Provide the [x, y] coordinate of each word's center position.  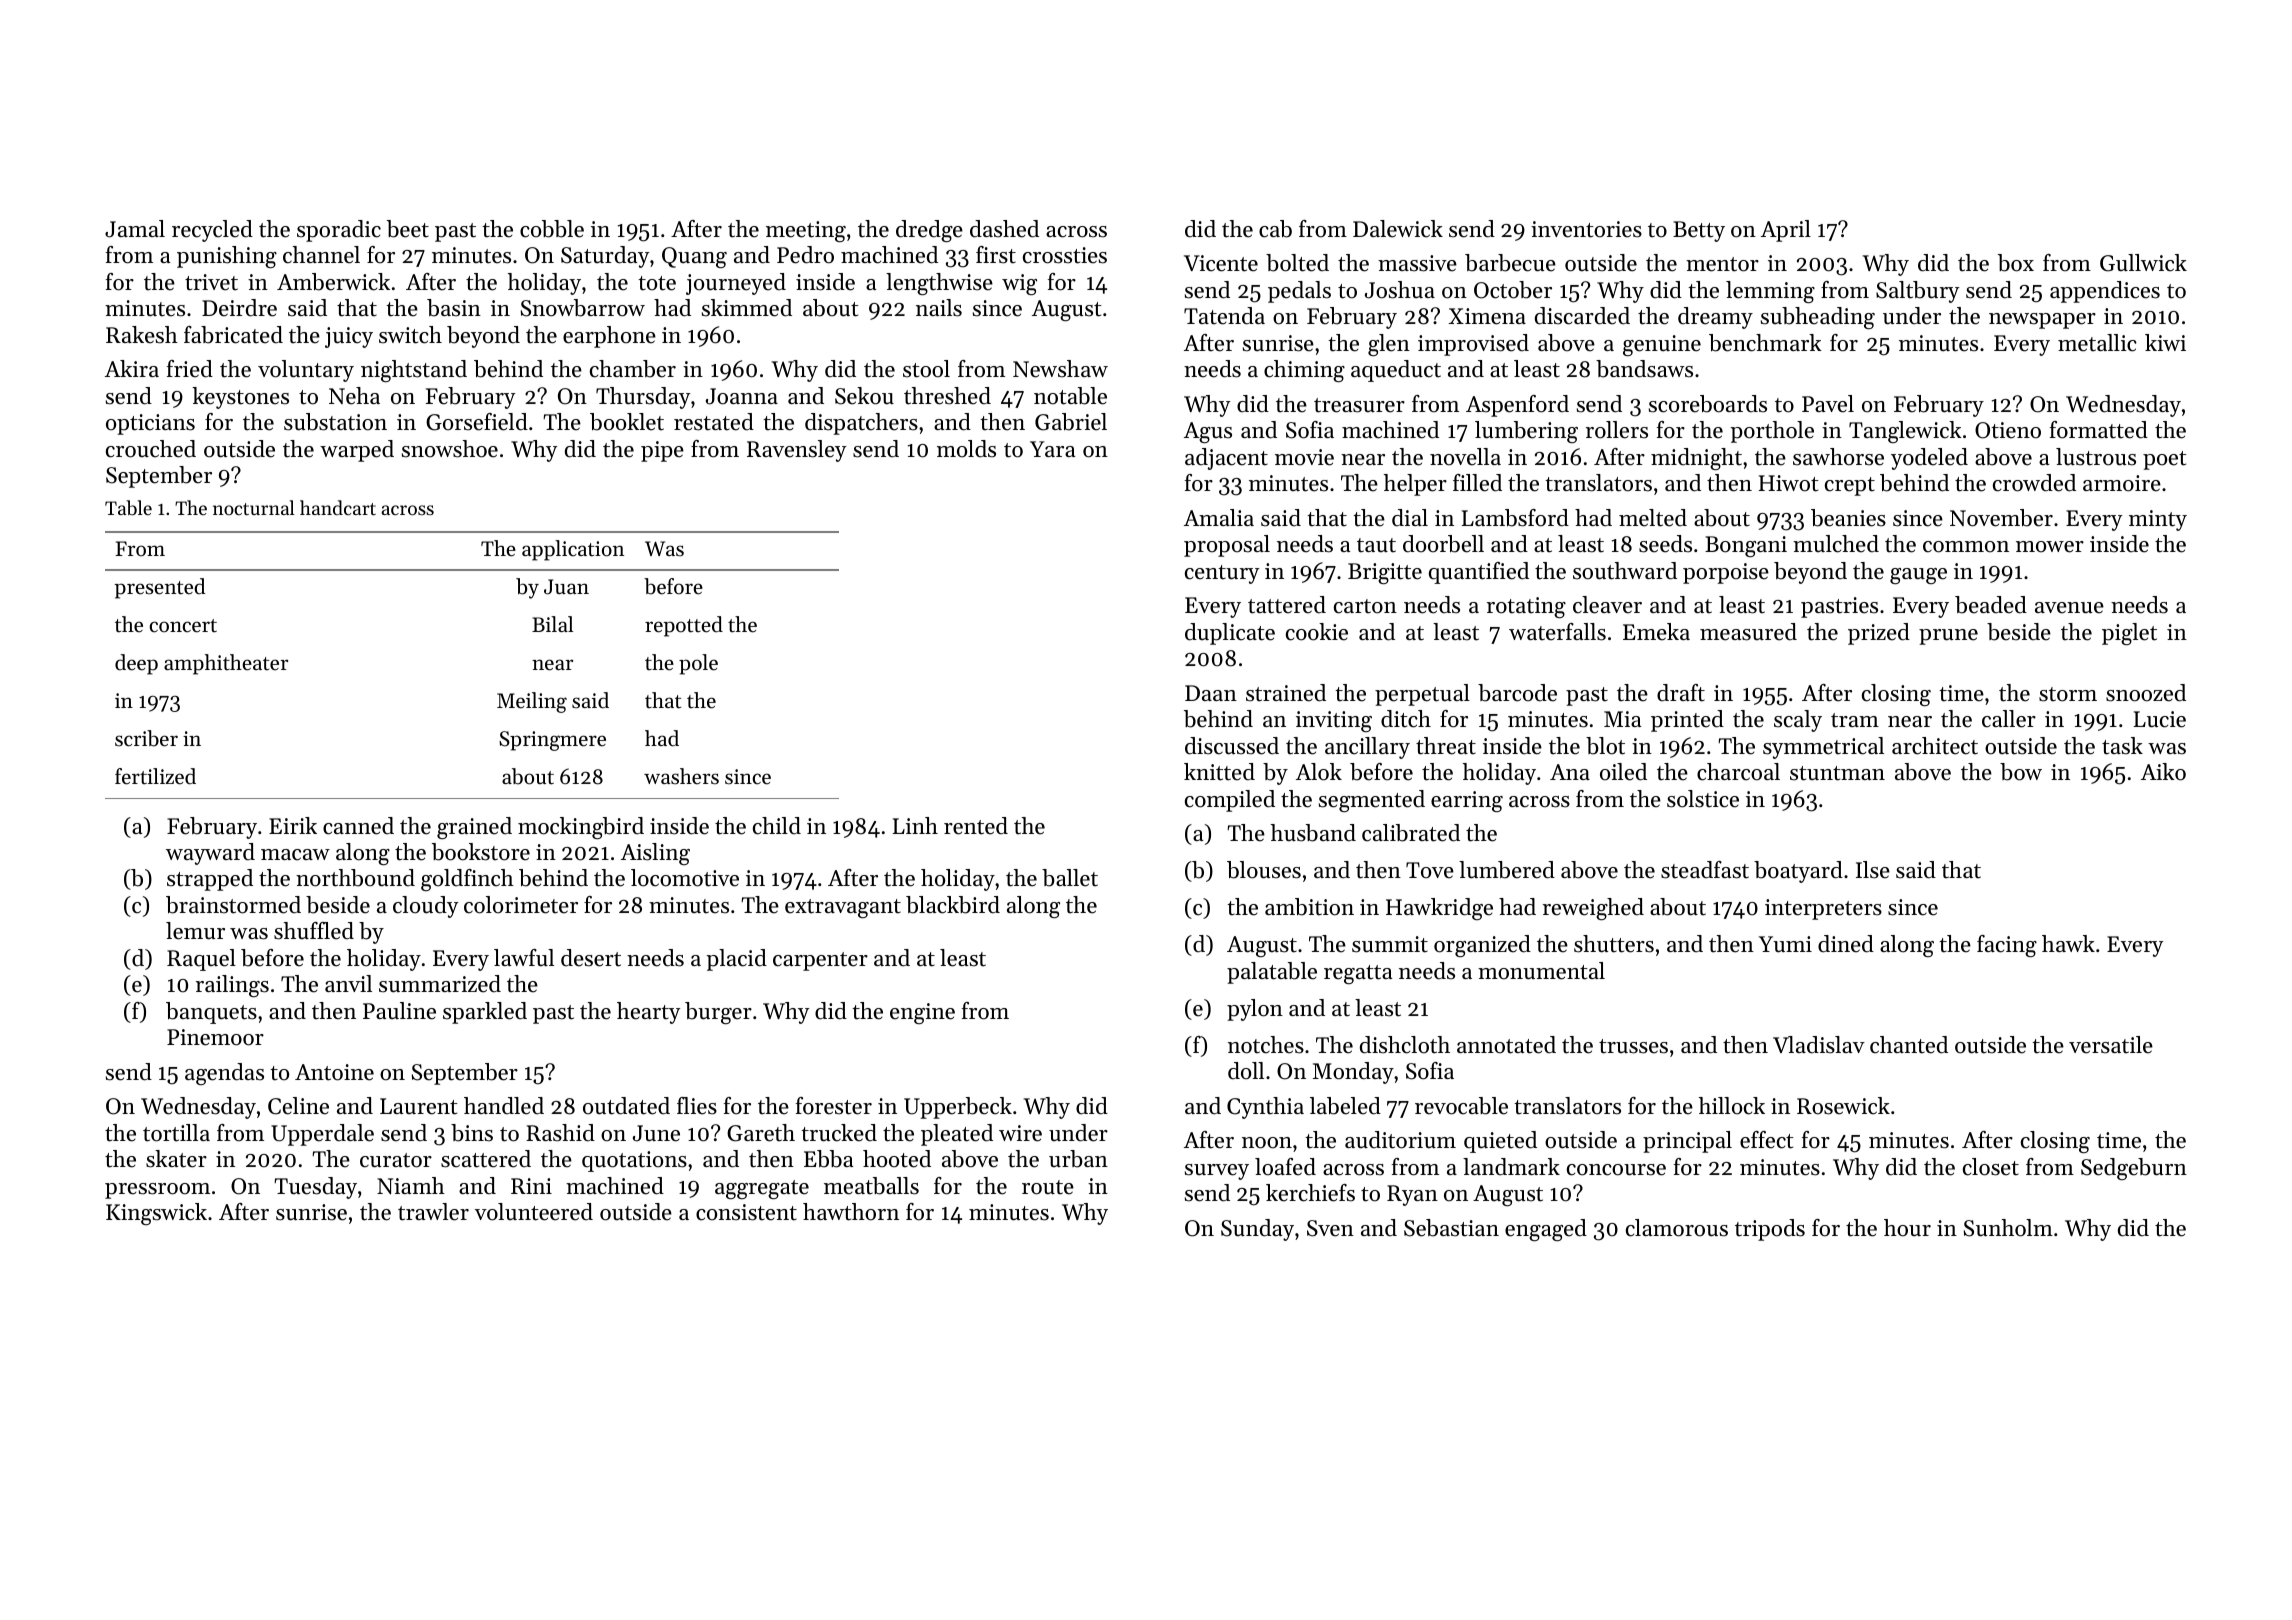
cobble [552, 229]
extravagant [843, 908]
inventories [1586, 229]
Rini [531, 1186]
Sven [1330, 1228]
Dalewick [1398, 229]
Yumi [1785, 944]
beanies [1848, 518]
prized [1879, 634]
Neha [354, 396]
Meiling [532, 702]
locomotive [685, 878]
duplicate [1230, 634]
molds [966, 449]
